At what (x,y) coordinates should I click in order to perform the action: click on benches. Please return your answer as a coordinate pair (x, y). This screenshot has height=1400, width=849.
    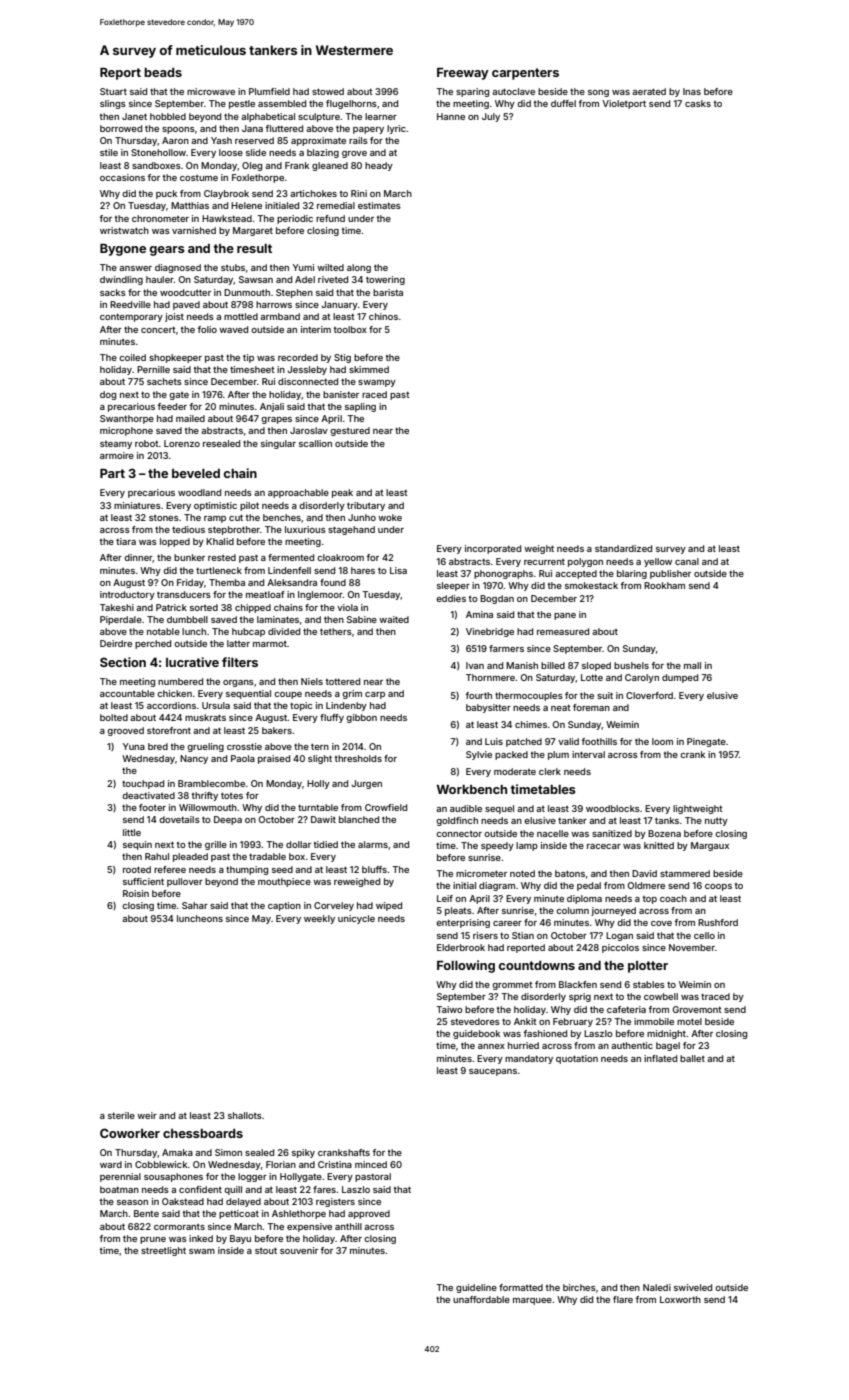
    Looking at the image, I should click on (282, 517).
